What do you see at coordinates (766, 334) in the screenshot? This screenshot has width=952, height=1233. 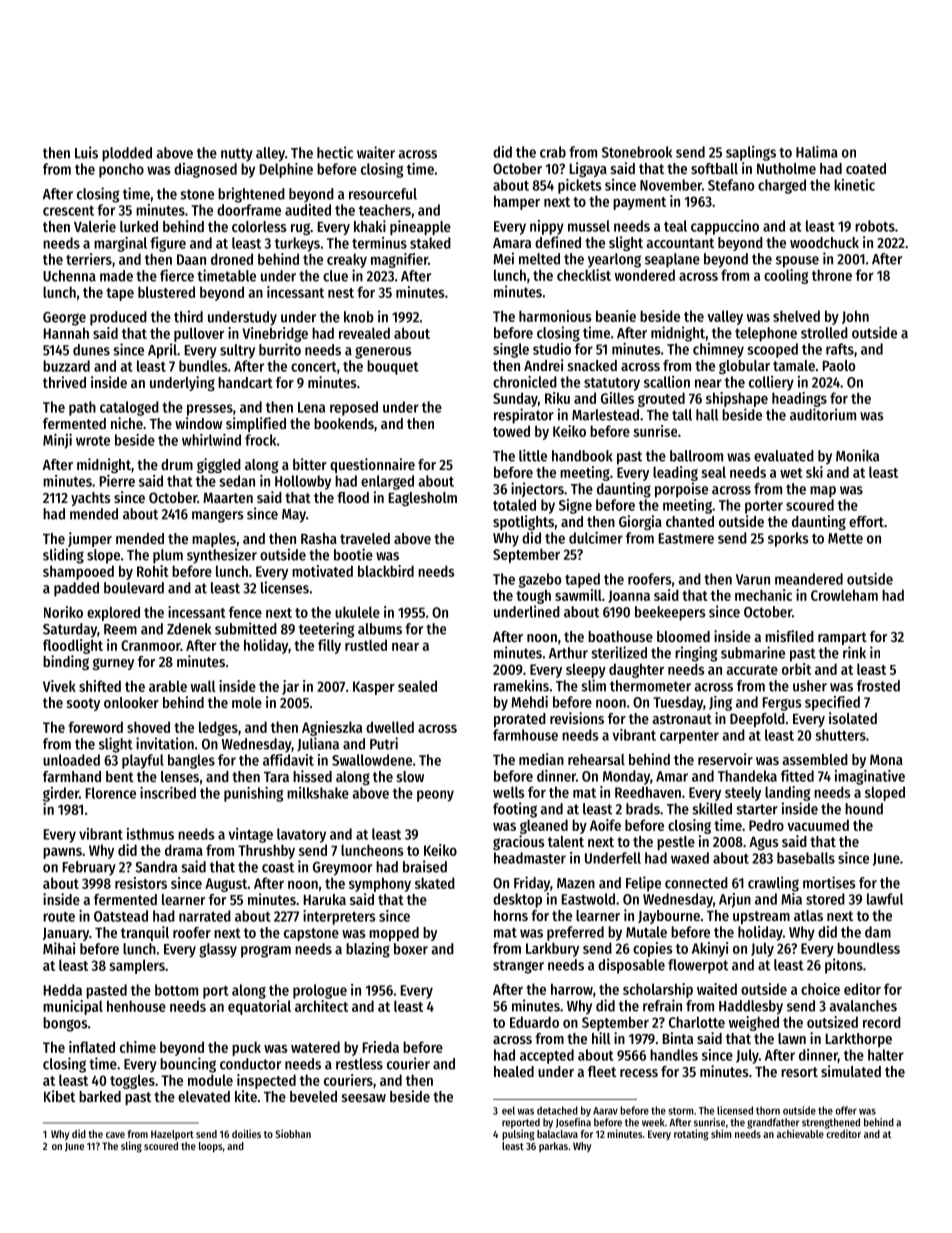 I see `telephone` at bounding box center [766, 334].
